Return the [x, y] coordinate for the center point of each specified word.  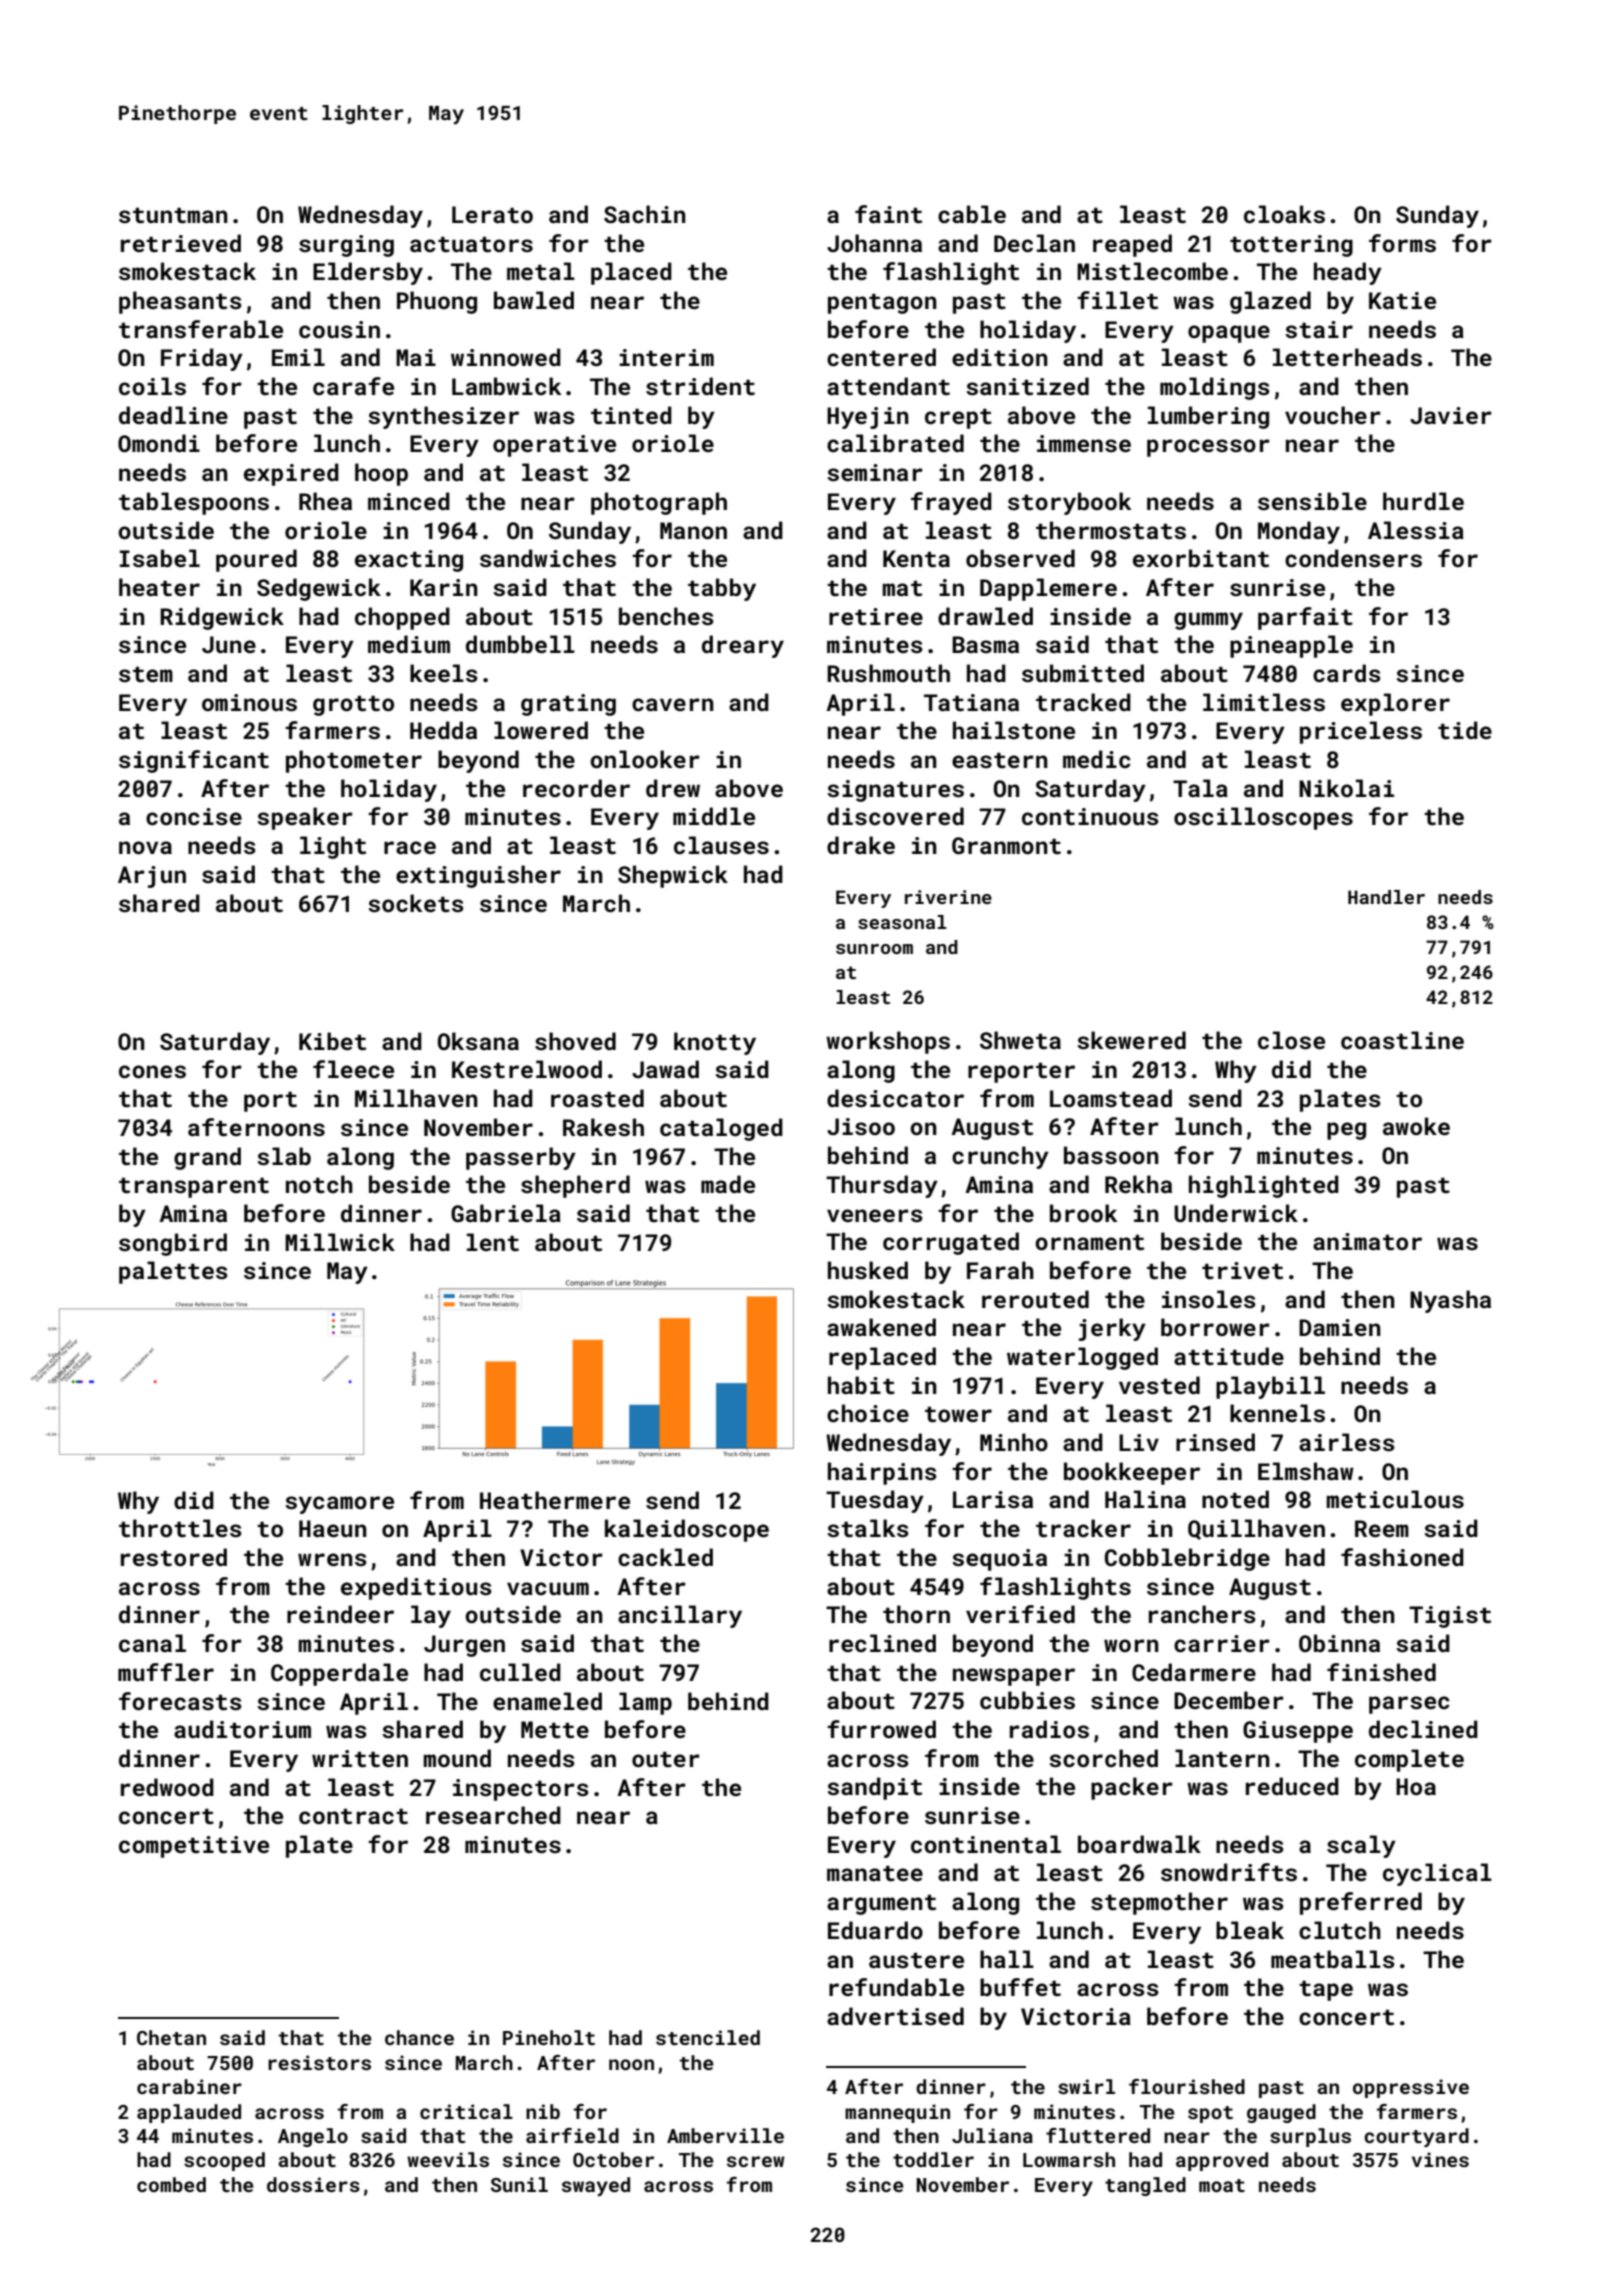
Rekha [1138, 1184]
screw [756, 2161]
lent [493, 1242]
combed [171, 2184]
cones [152, 1071]
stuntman [173, 215]
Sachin [645, 214]
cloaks [1284, 214]
